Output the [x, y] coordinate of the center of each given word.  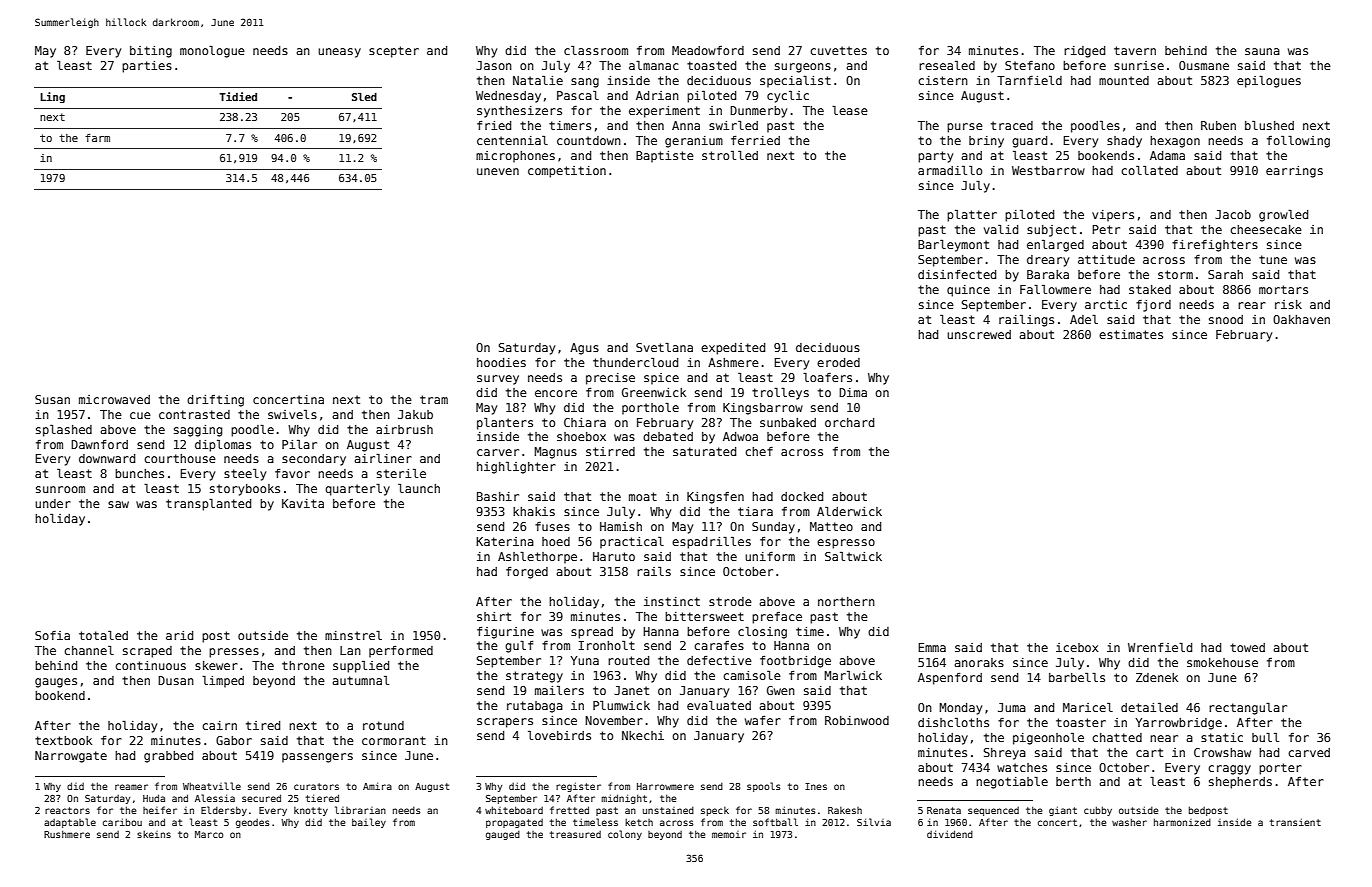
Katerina [505, 541]
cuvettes [838, 50]
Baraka [1048, 274]
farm [97, 138]
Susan [52, 399]
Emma [932, 647]
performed [401, 652]
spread [592, 633]
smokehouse [1222, 662]
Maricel [1088, 707]
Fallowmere [1055, 289]
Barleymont [953, 245]
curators [316, 786]
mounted [1124, 80]
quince [968, 291]
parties [147, 67]
